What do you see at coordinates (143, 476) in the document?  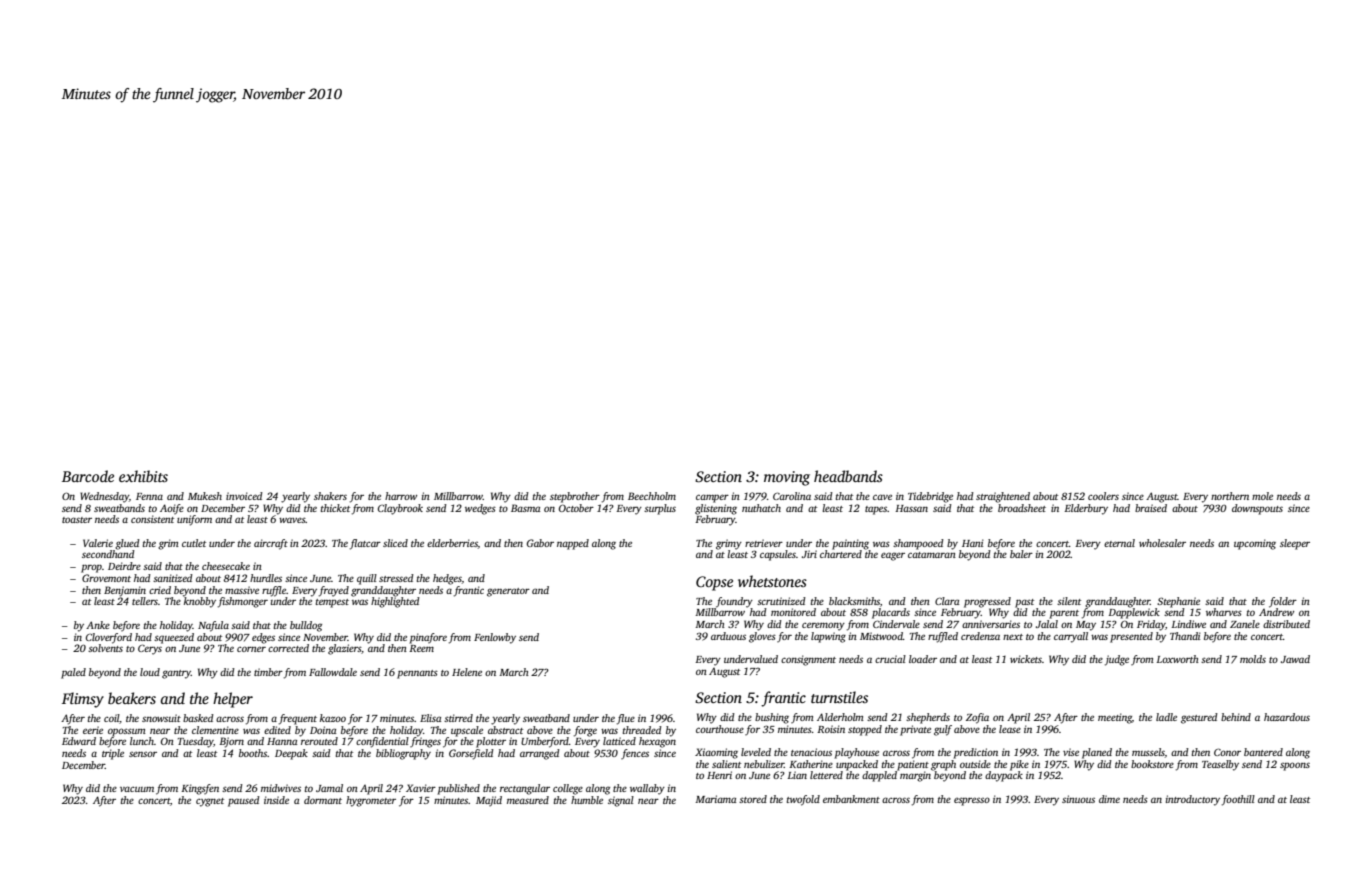 I see `exhibits` at bounding box center [143, 476].
